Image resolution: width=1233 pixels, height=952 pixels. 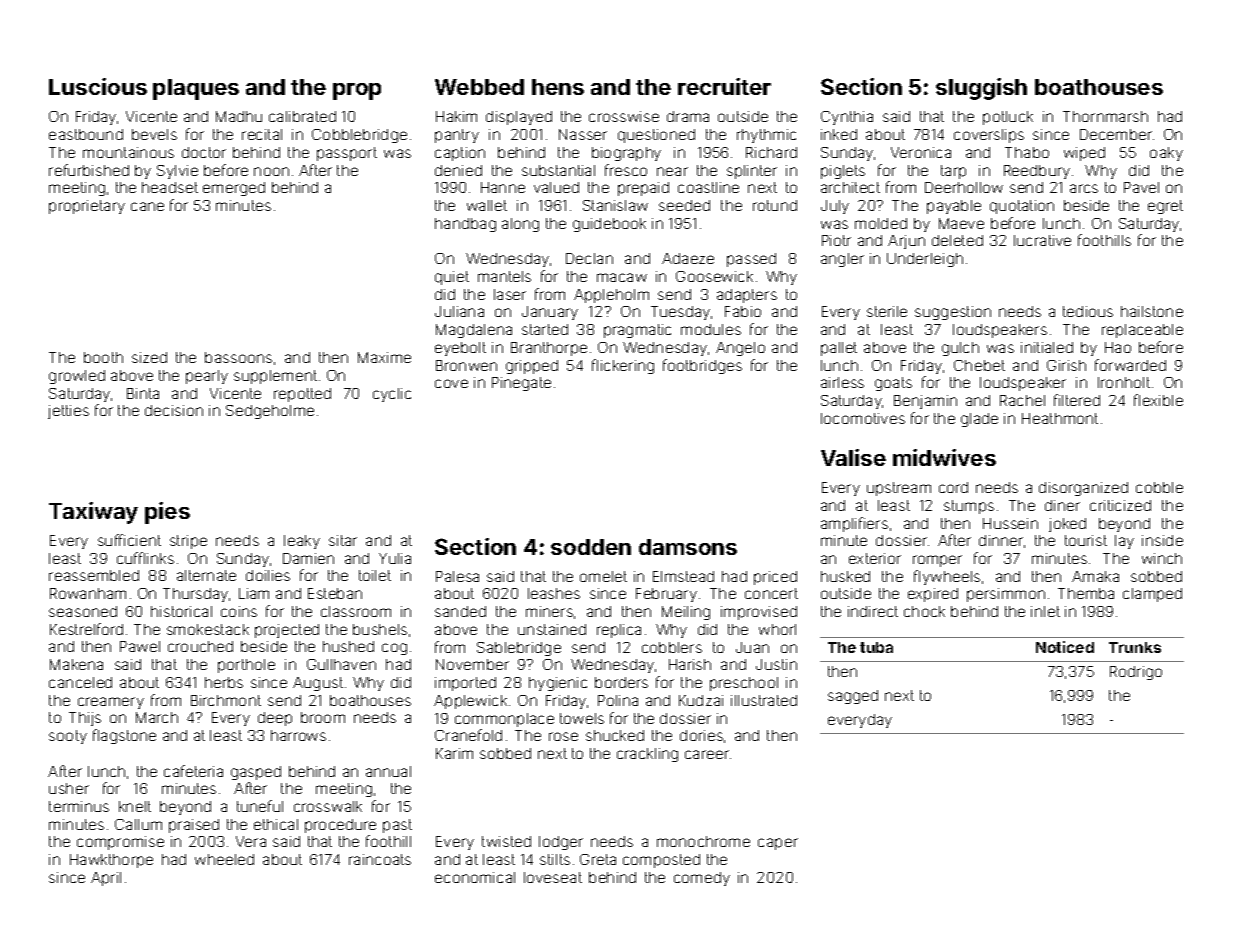 What do you see at coordinates (194, 826) in the image?
I see `praised` at bounding box center [194, 826].
